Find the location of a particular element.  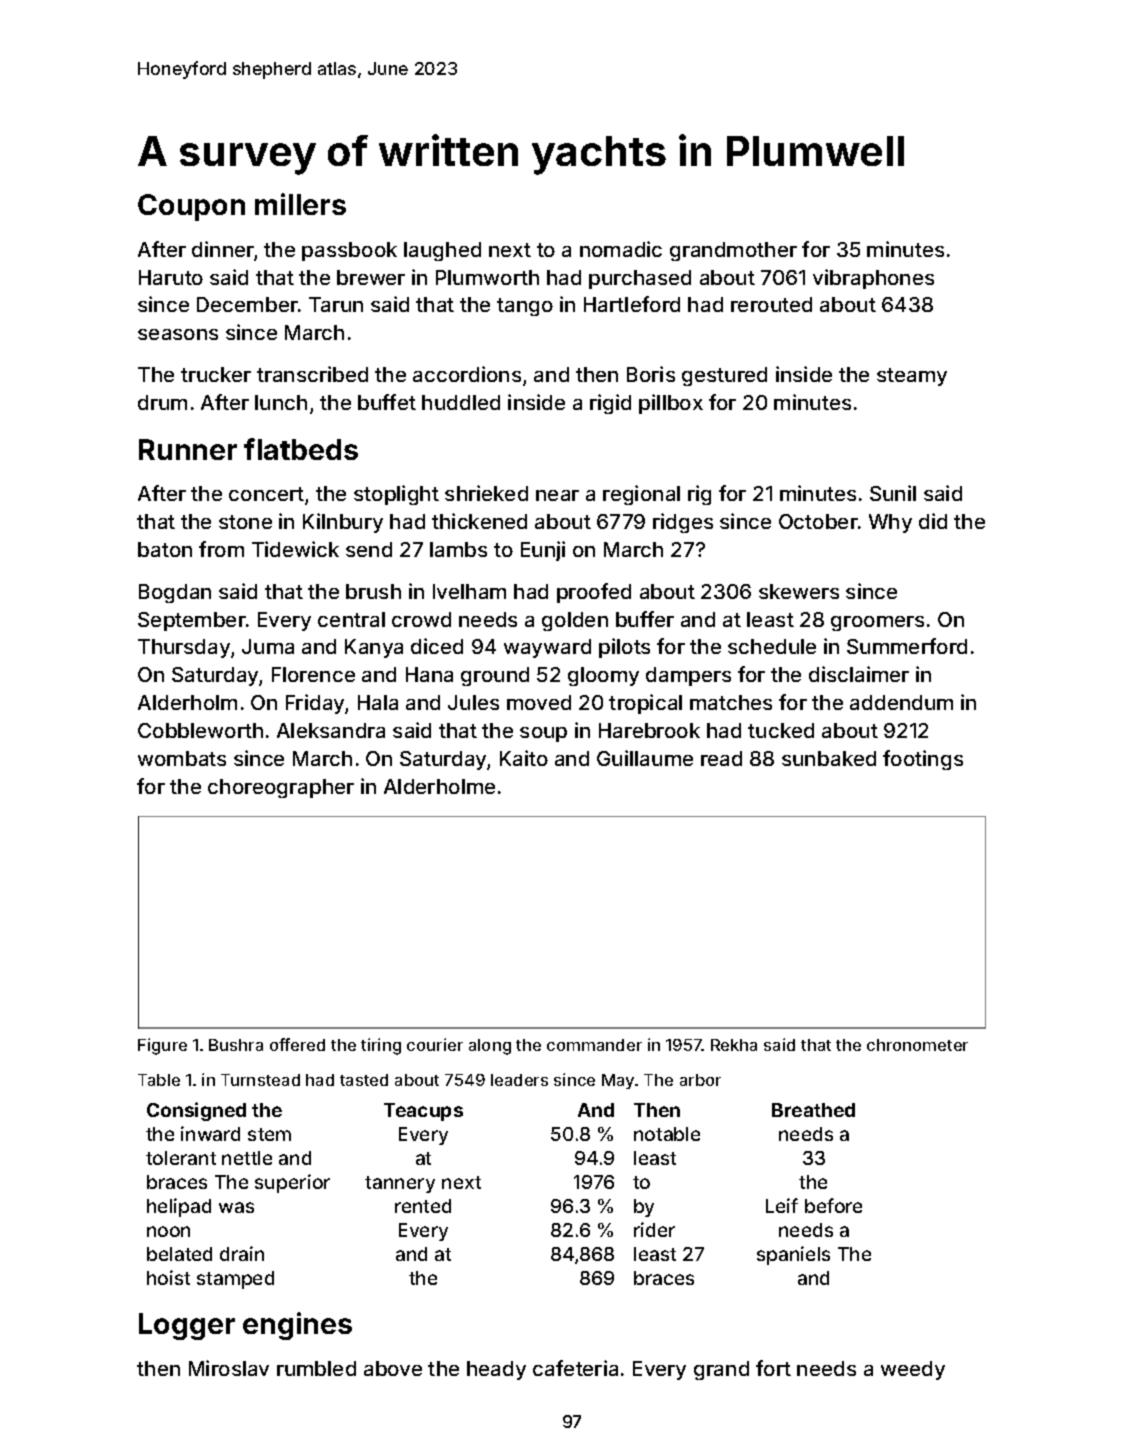

Bushra is located at coordinates (236, 1045).
